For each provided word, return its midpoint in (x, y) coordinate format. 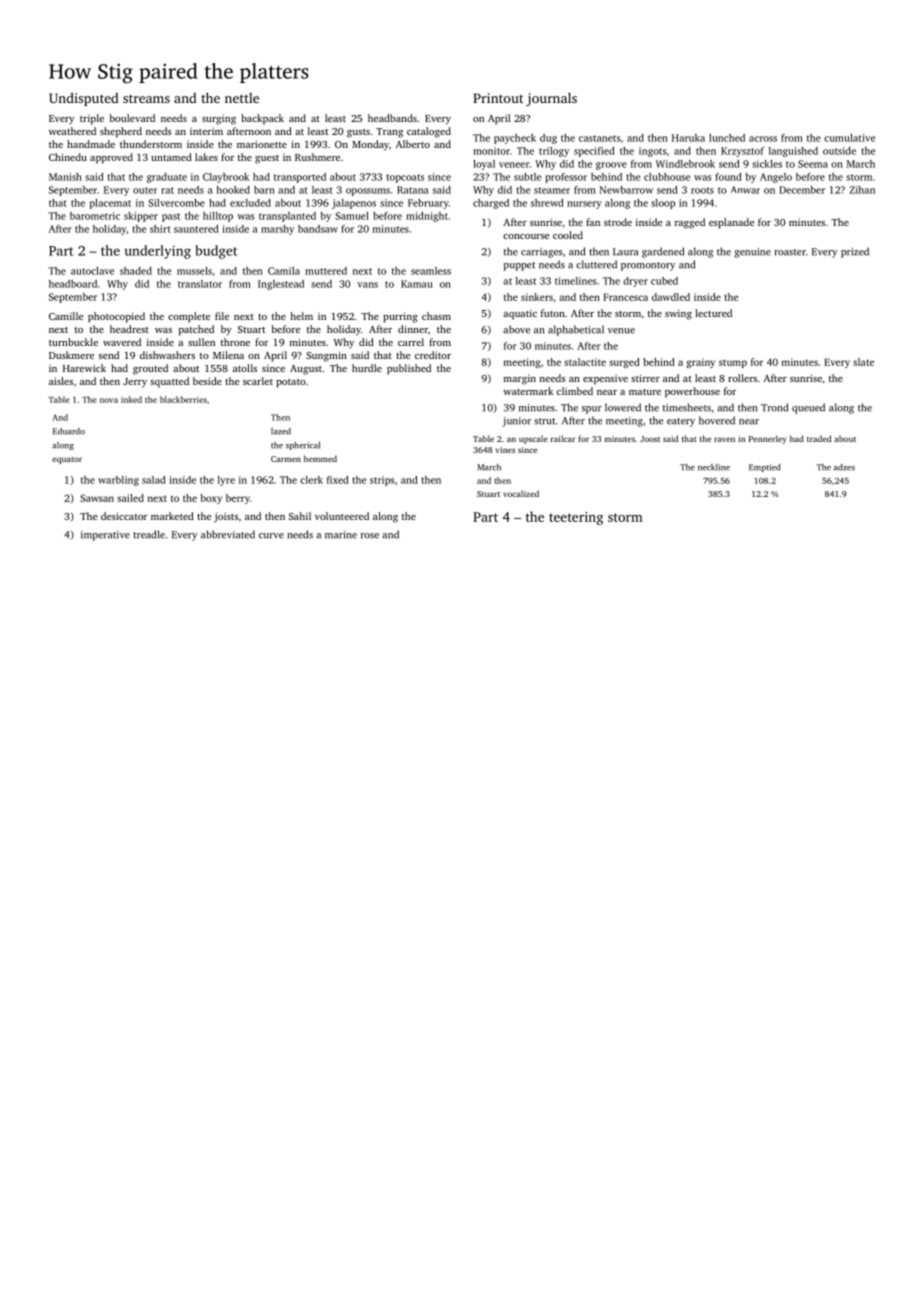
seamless (431, 271)
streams (146, 98)
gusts (358, 133)
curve (271, 536)
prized (855, 252)
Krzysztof (742, 152)
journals (551, 99)
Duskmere (71, 355)
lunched (727, 138)
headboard (73, 284)
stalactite (585, 362)
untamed (171, 157)
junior (516, 422)
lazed (281, 431)
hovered (717, 420)
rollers (742, 378)
